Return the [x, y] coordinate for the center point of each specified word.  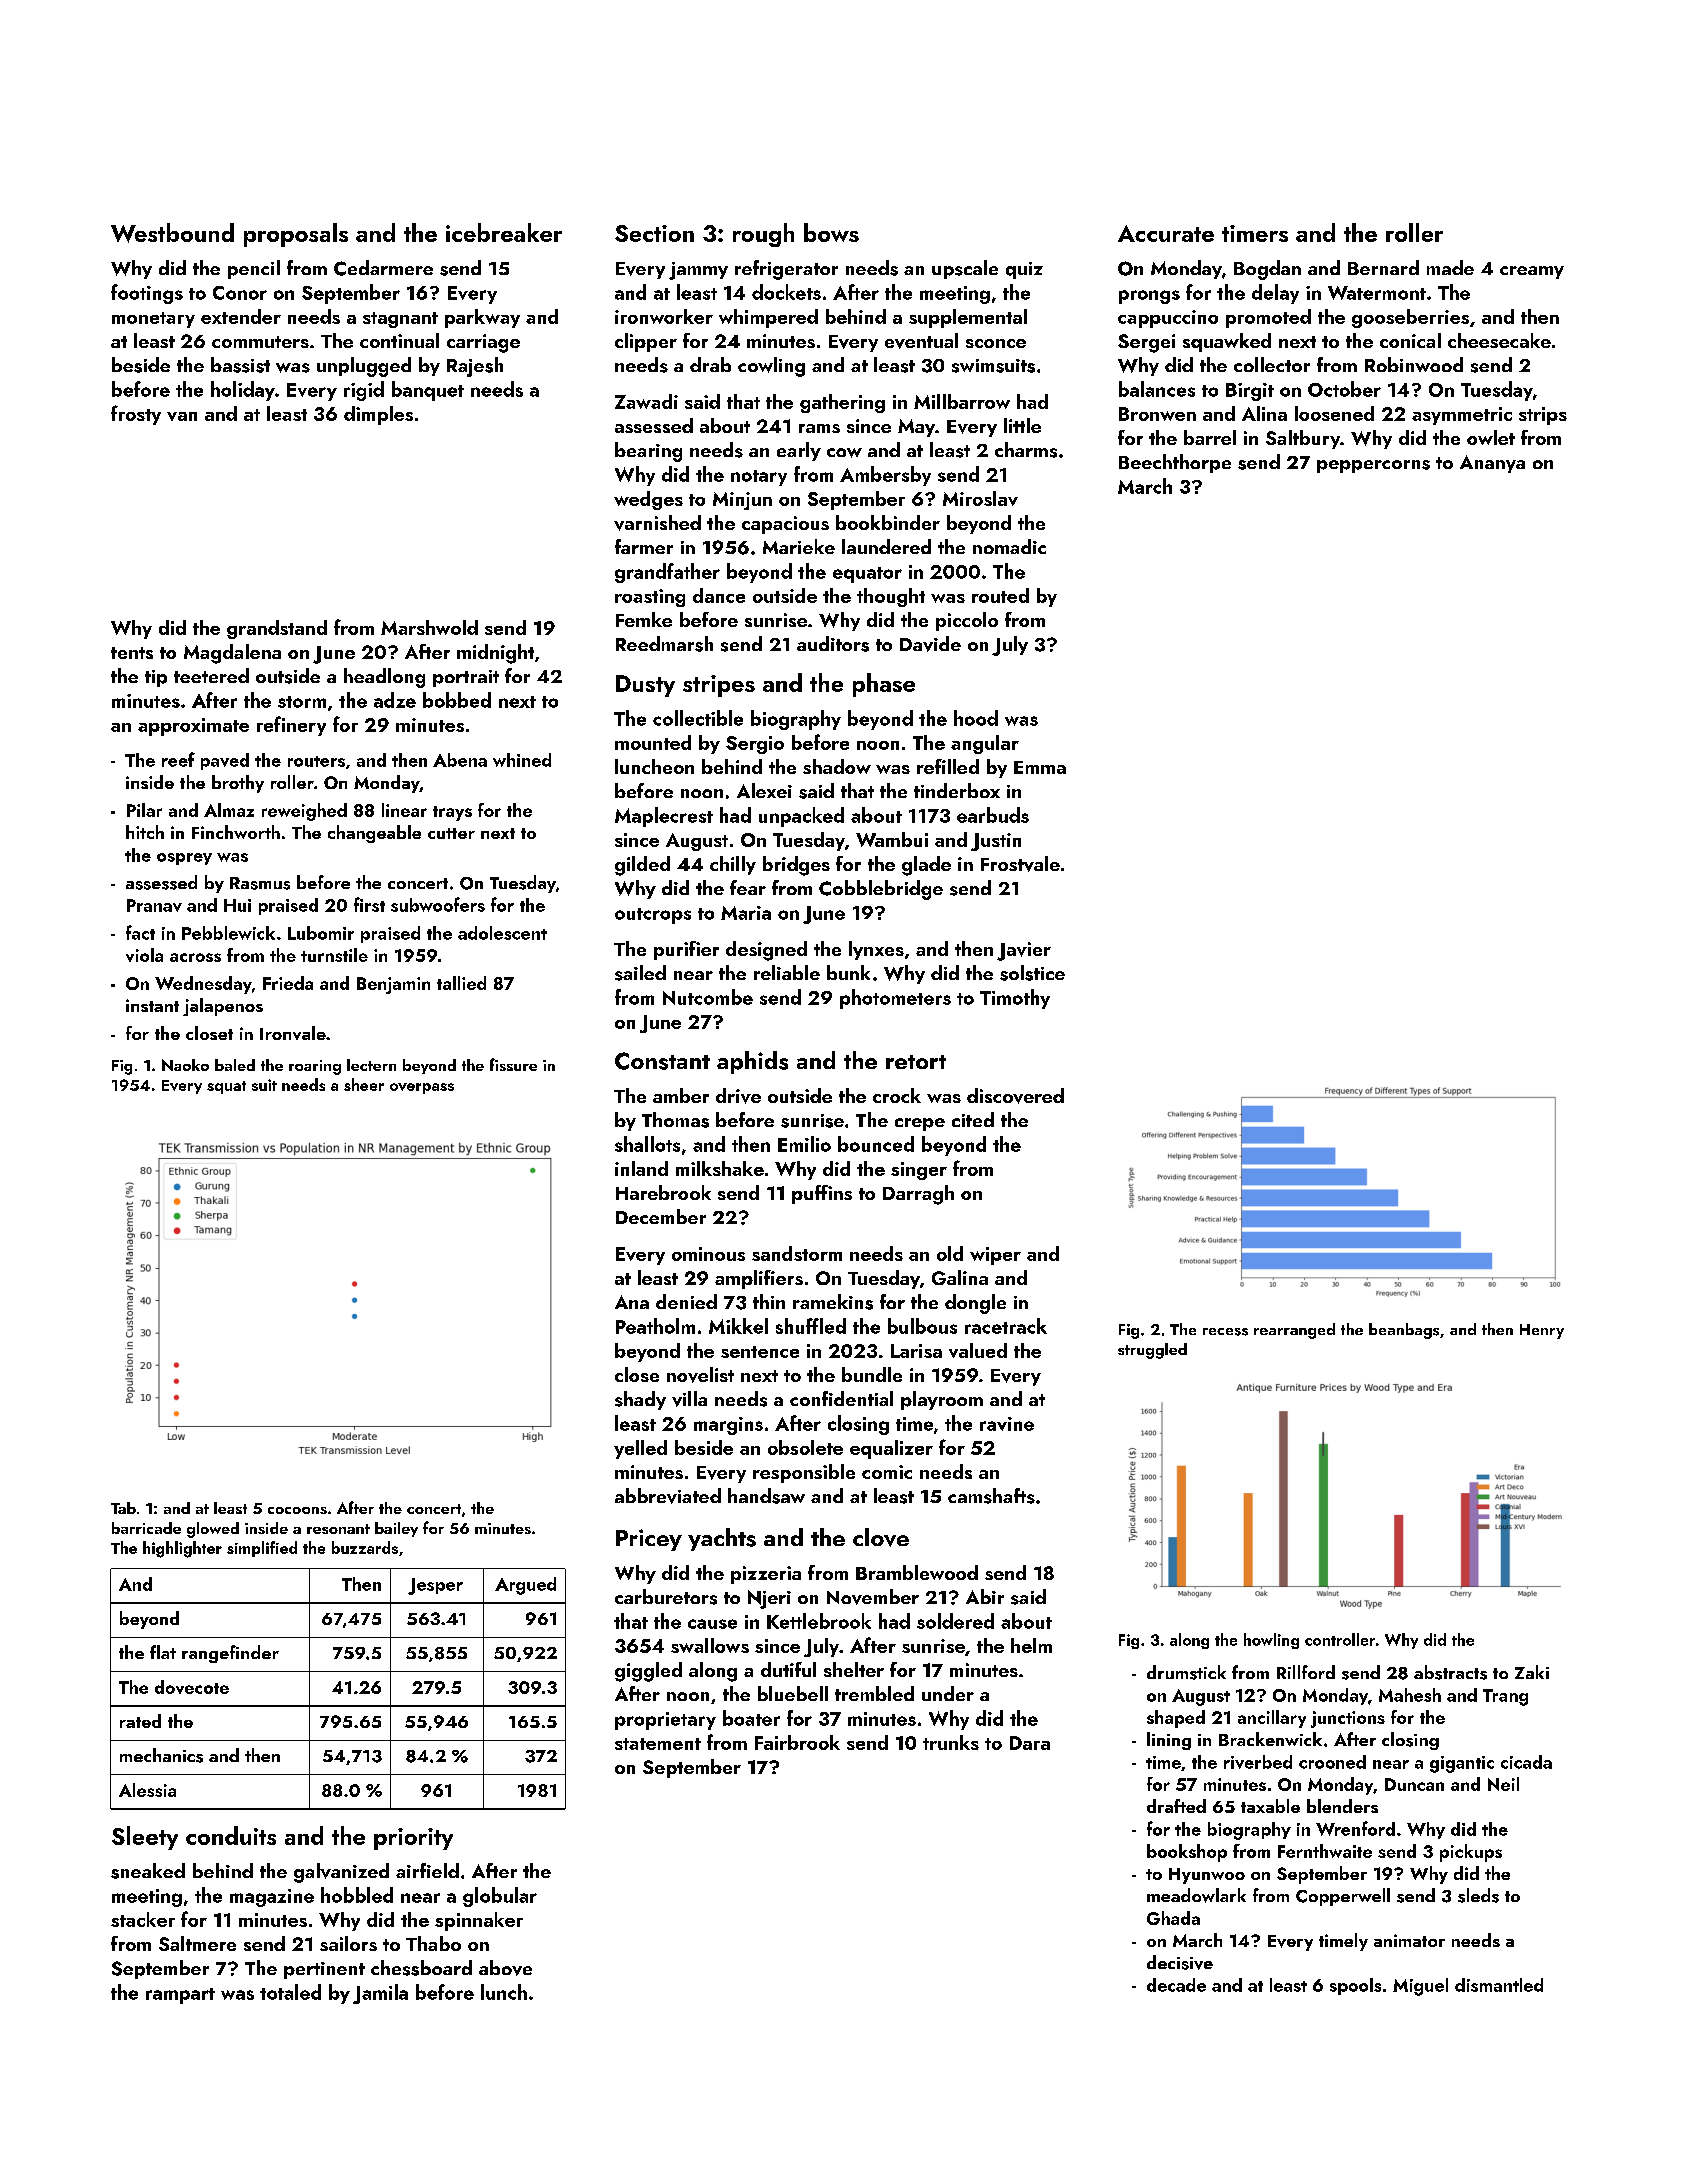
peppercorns [1373, 466]
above [505, 1968]
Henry [1542, 1331]
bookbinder [888, 522]
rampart [180, 1996]
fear [748, 887]
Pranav [154, 905]
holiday [243, 391]
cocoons [297, 1510]
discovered [1015, 1096]
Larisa [916, 1351]
